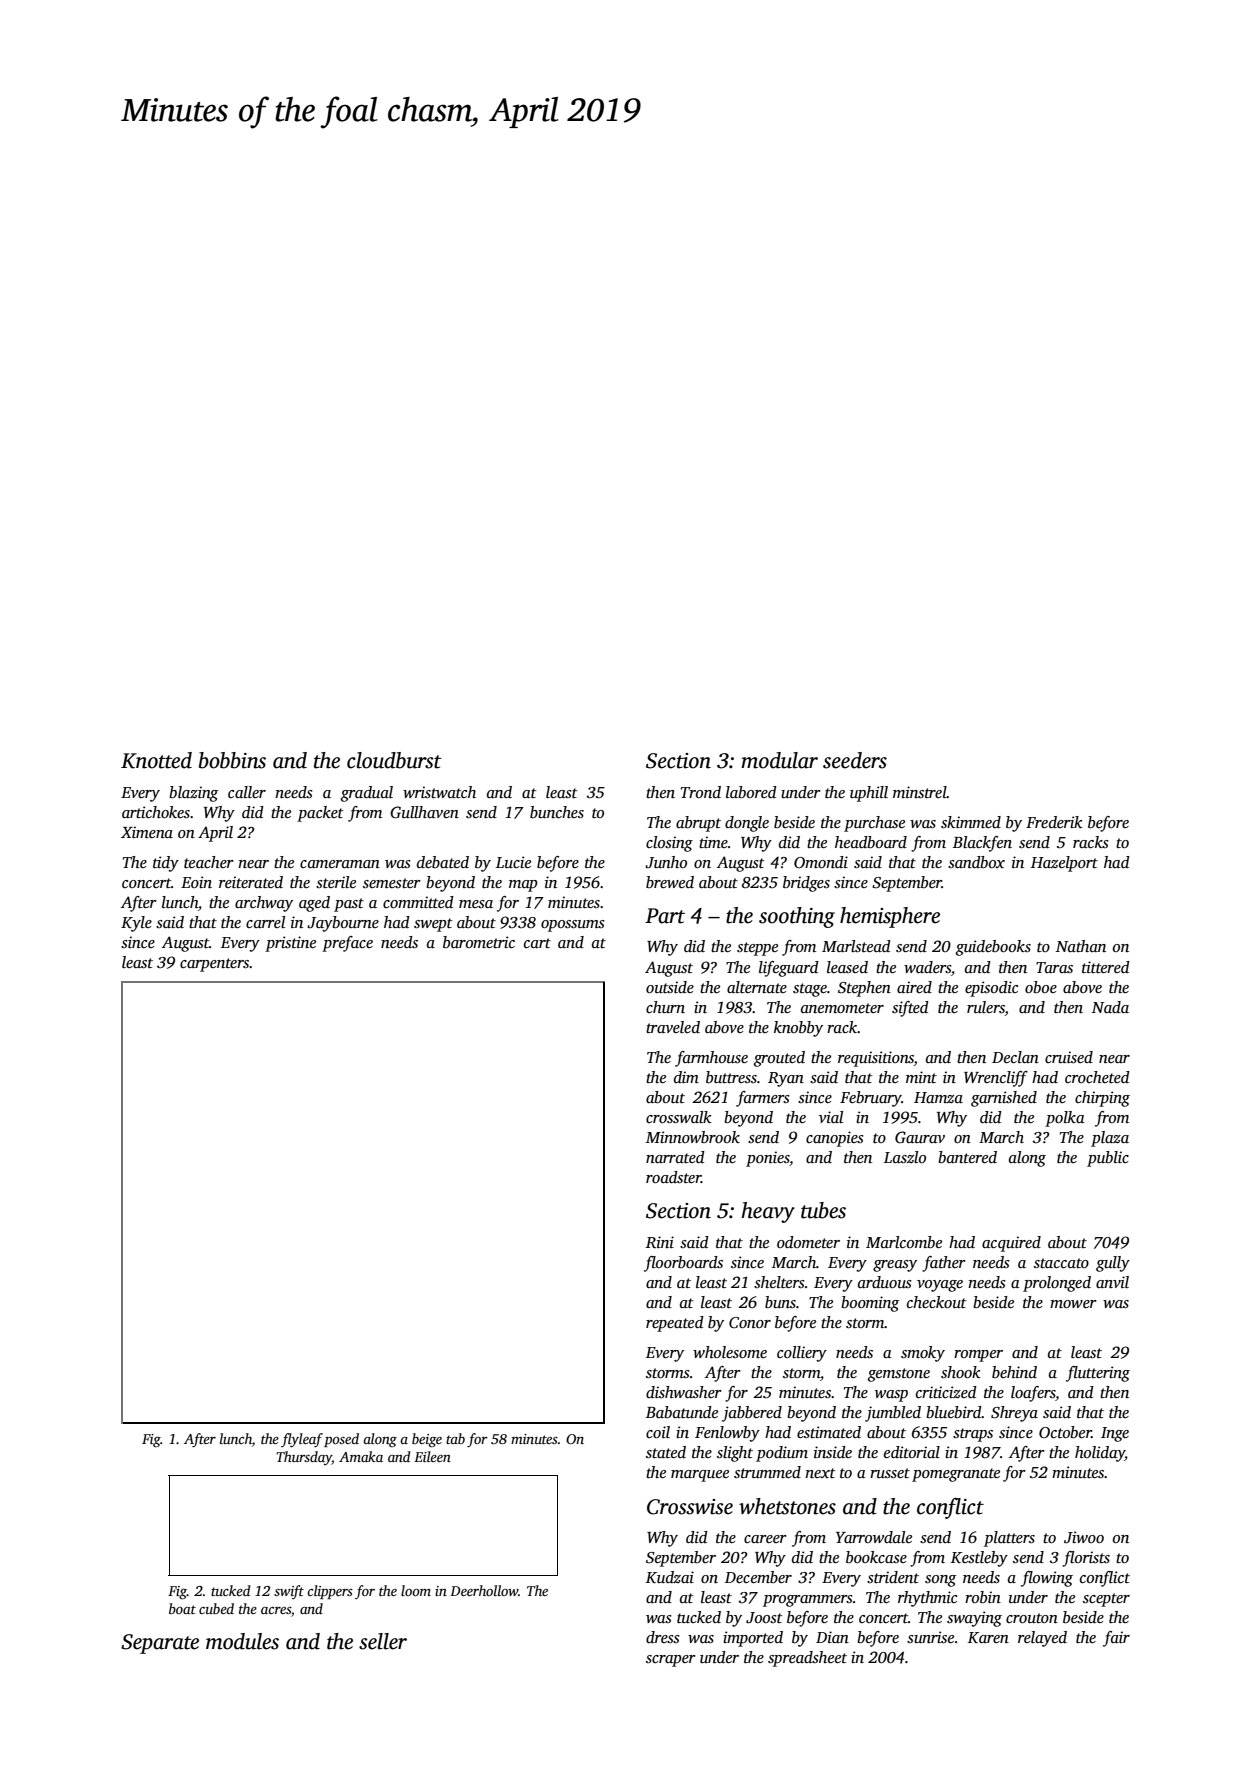 The image size is (1251, 1770). What do you see at coordinates (1061, 1263) in the screenshot?
I see `staccato` at bounding box center [1061, 1263].
